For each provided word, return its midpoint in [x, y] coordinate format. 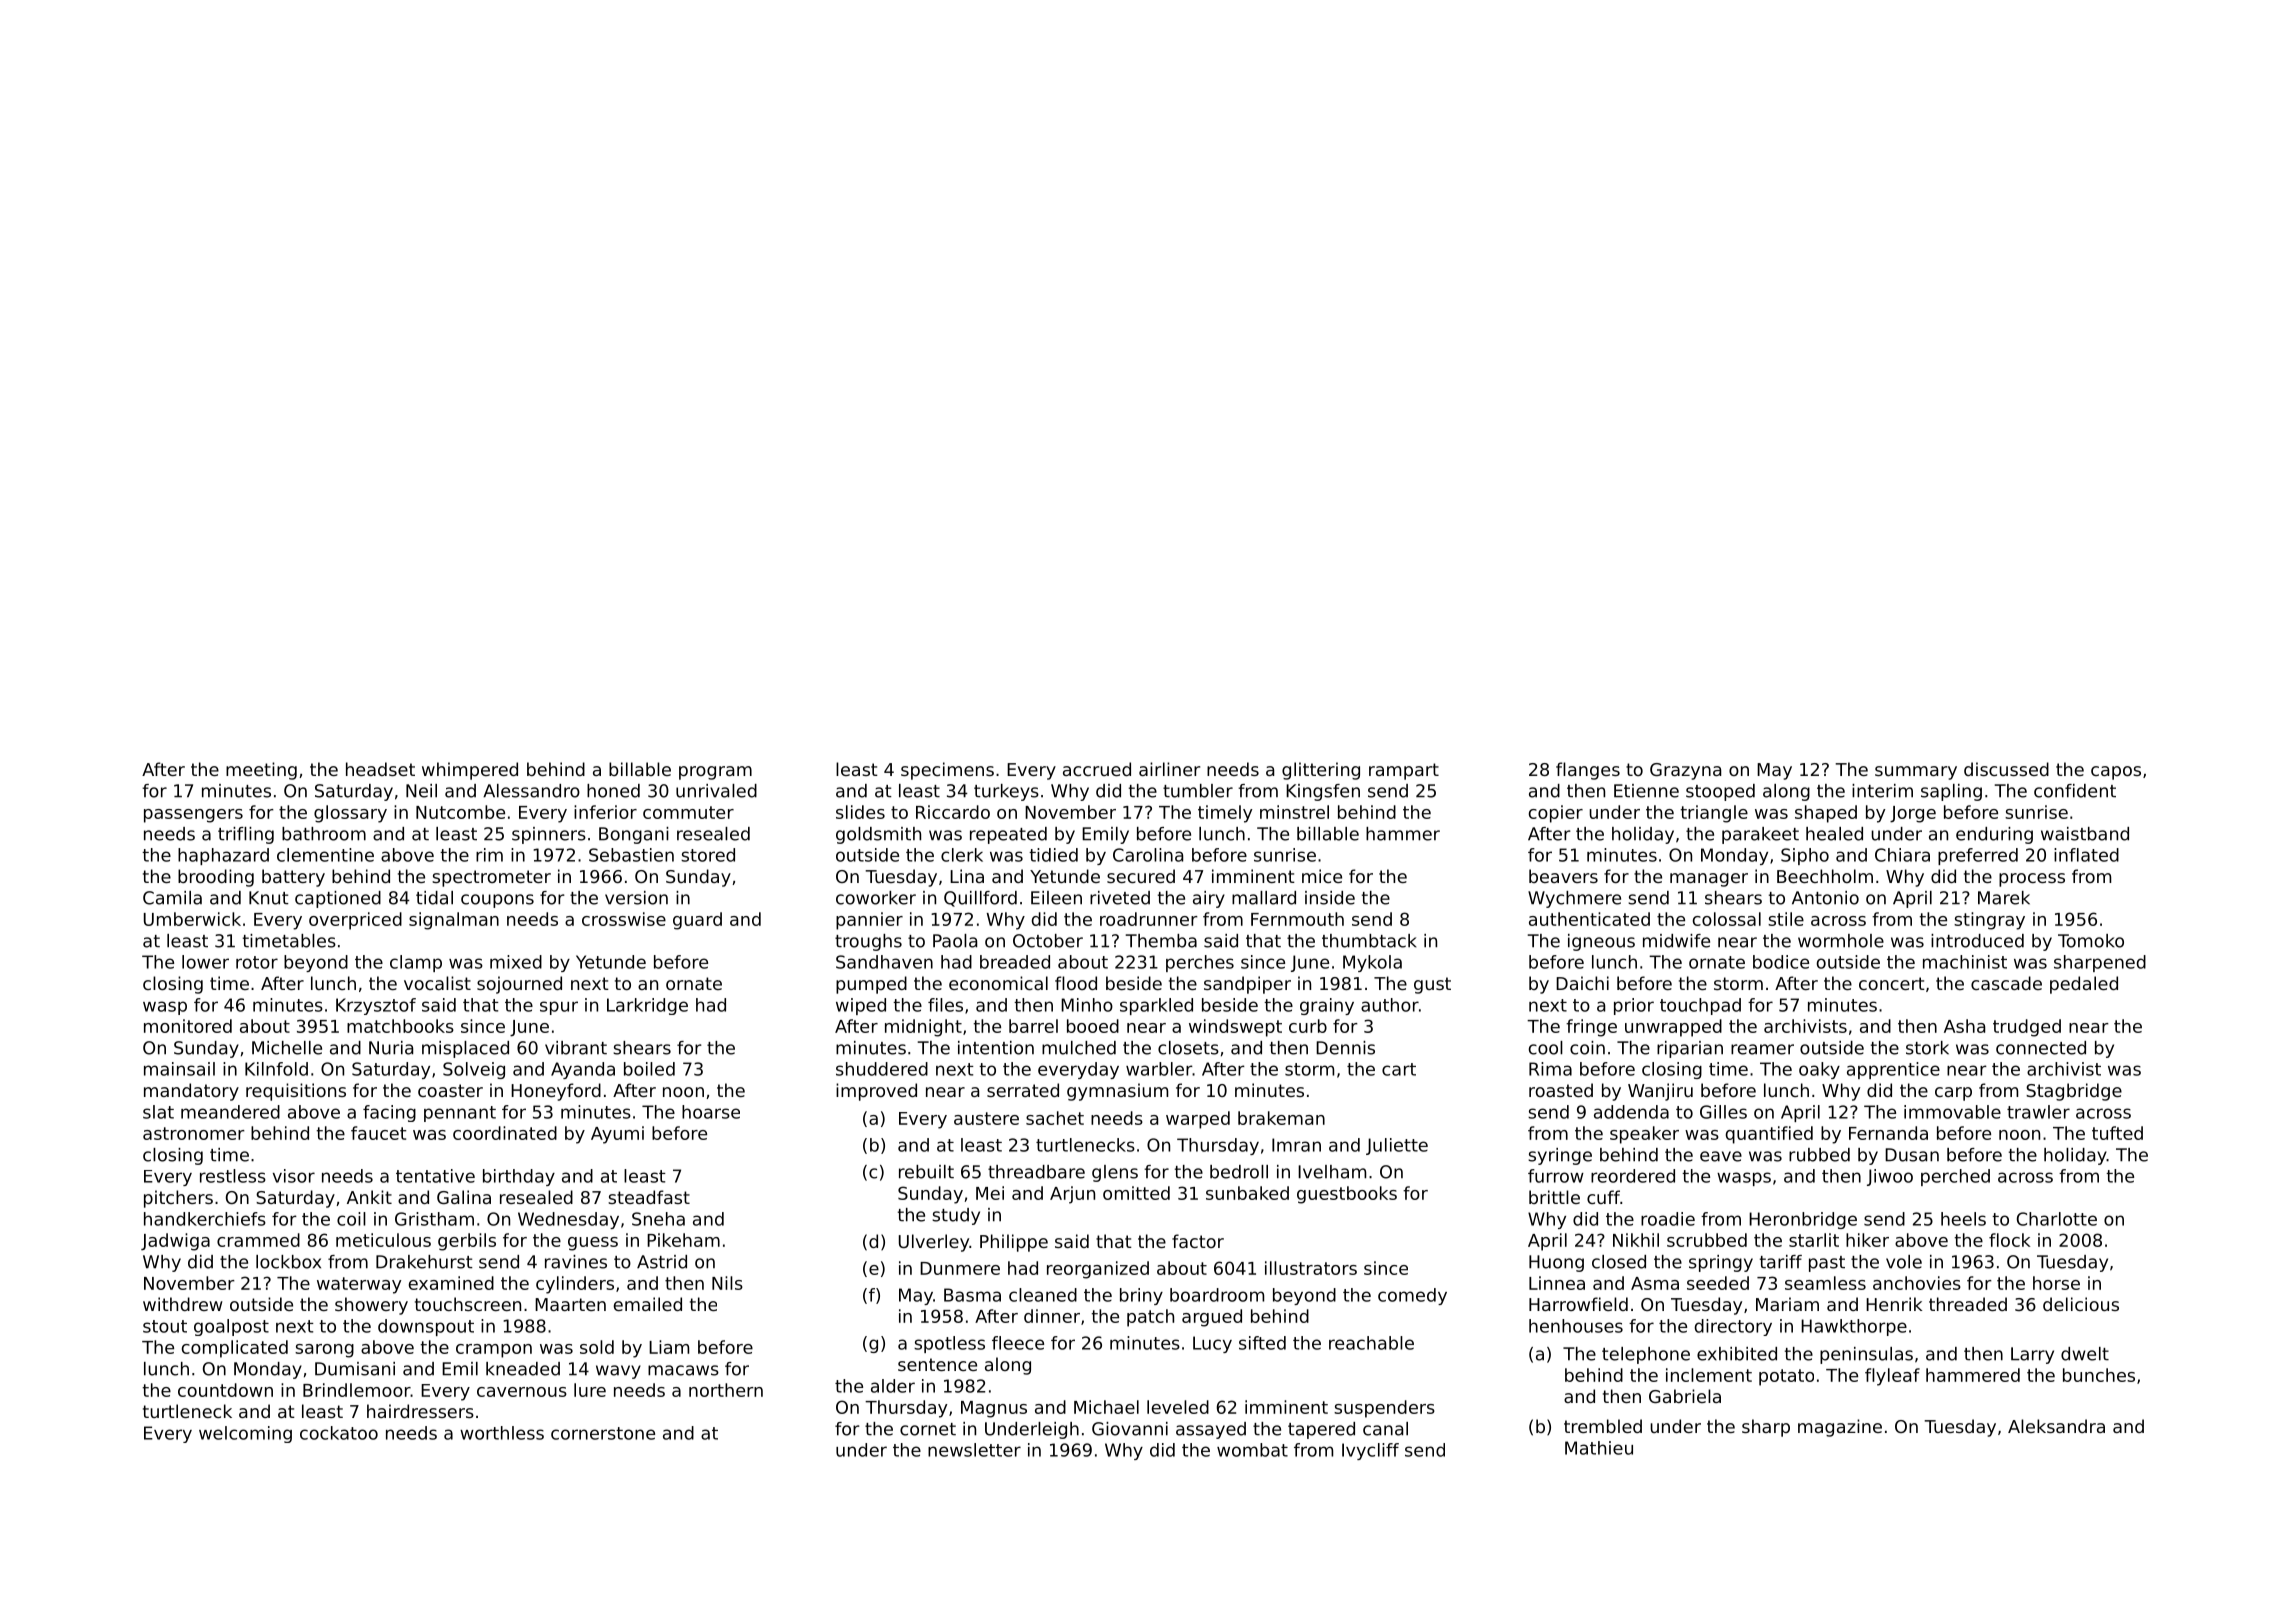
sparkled [1156, 1006]
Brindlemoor [357, 1390]
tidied [1053, 855]
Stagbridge [2074, 1092]
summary [1916, 773]
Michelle [287, 1048]
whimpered [470, 771]
